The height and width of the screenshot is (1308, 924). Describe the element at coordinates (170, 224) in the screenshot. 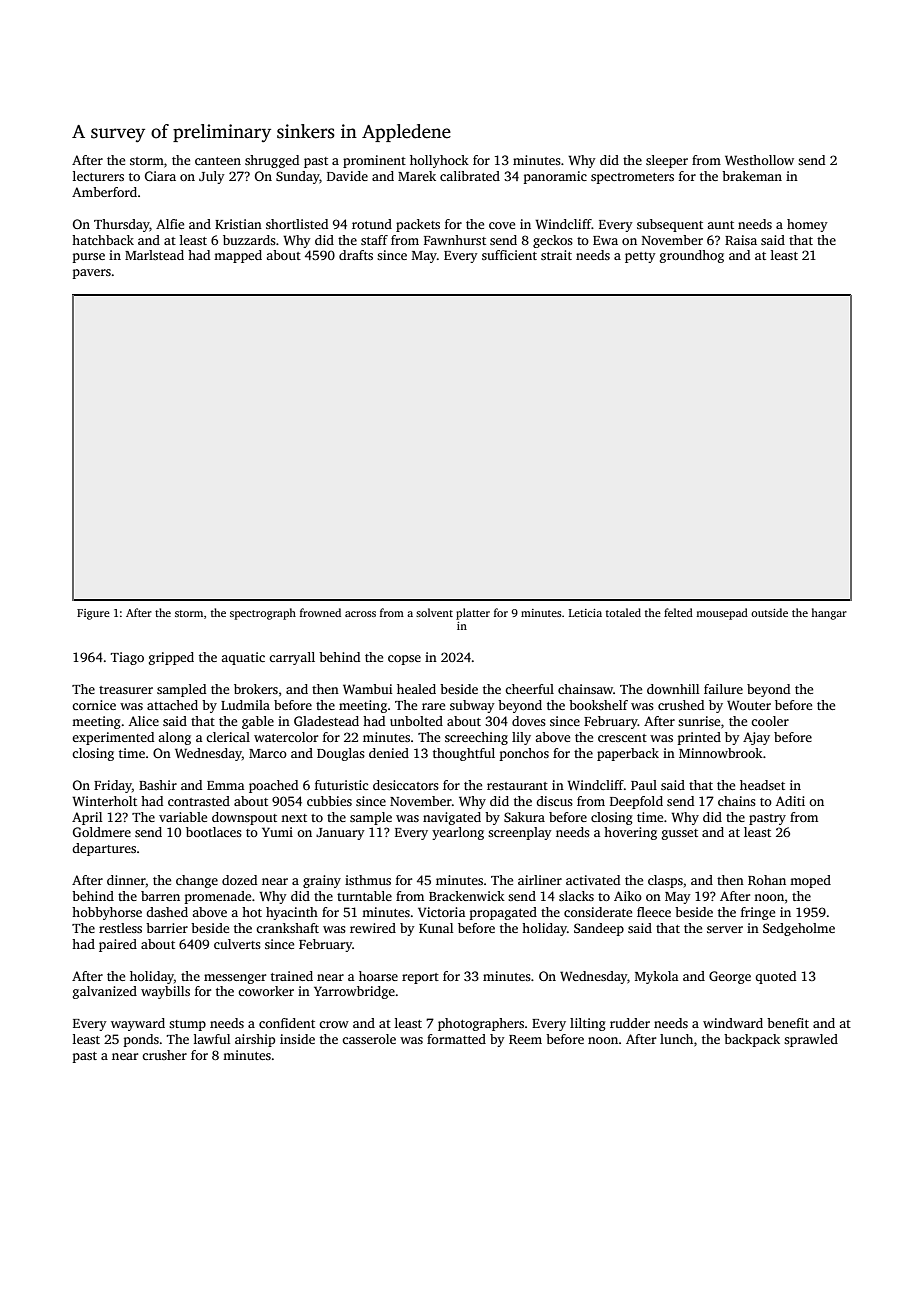

I see `Alfie` at that location.
